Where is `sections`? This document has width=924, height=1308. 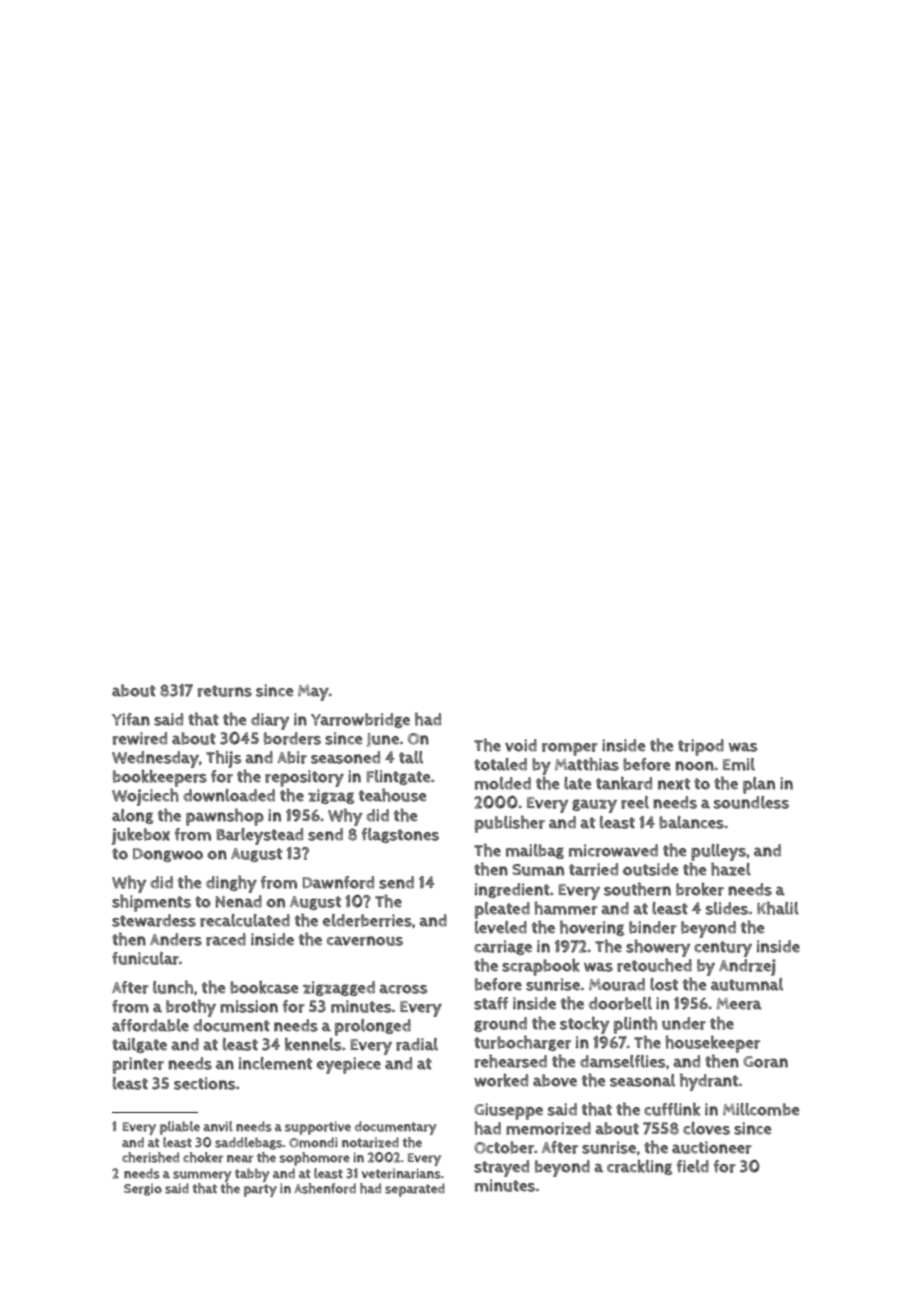
sections is located at coordinates (204, 1083).
